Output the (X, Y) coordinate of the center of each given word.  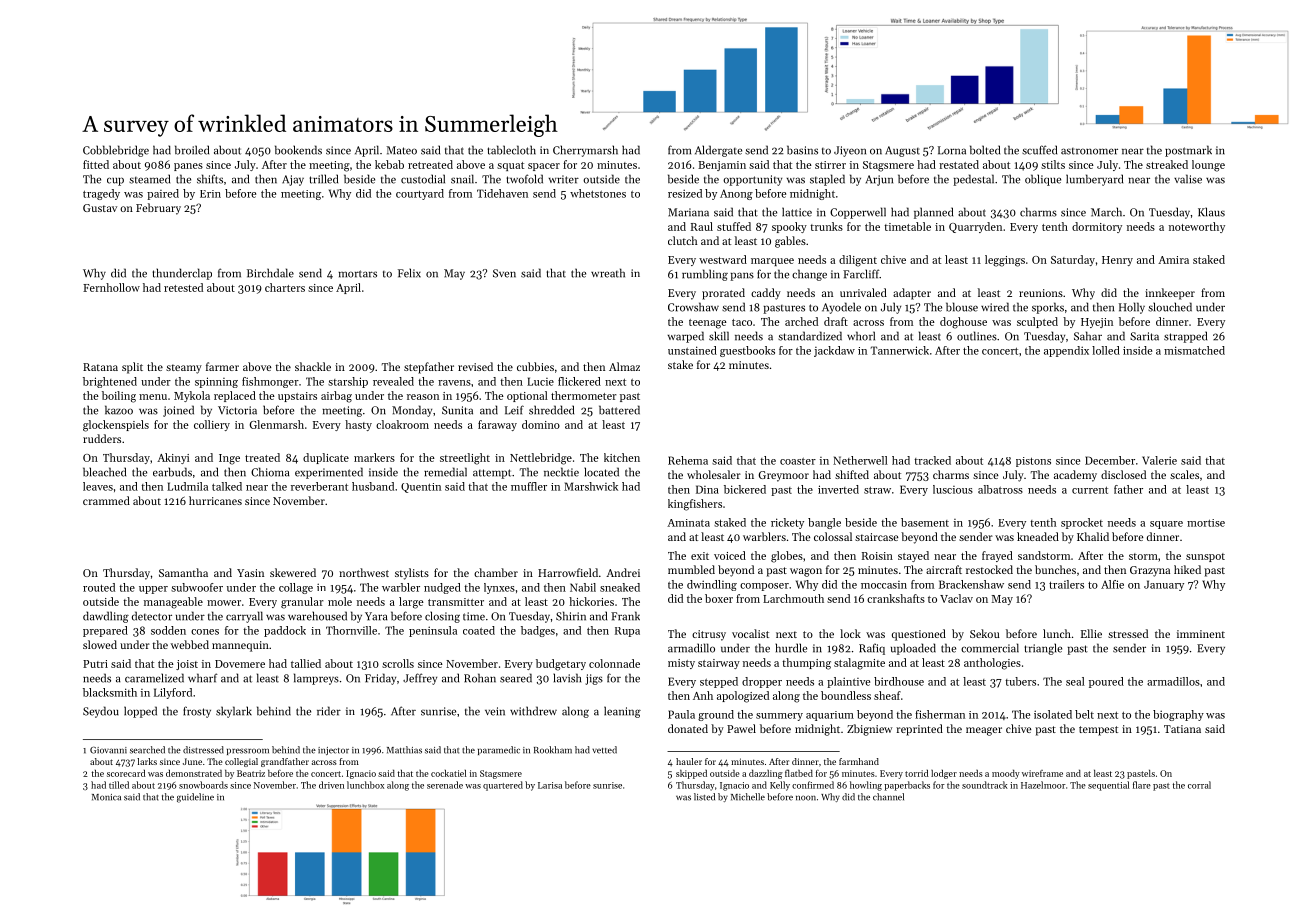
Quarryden (975, 227)
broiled (192, 150)
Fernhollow (111, 287)
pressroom (248, 751)
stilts (1053, 164)
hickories (591, 601)
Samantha (183, 572)
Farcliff (861, 274)
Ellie (1091, 633)
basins (802, 150)
